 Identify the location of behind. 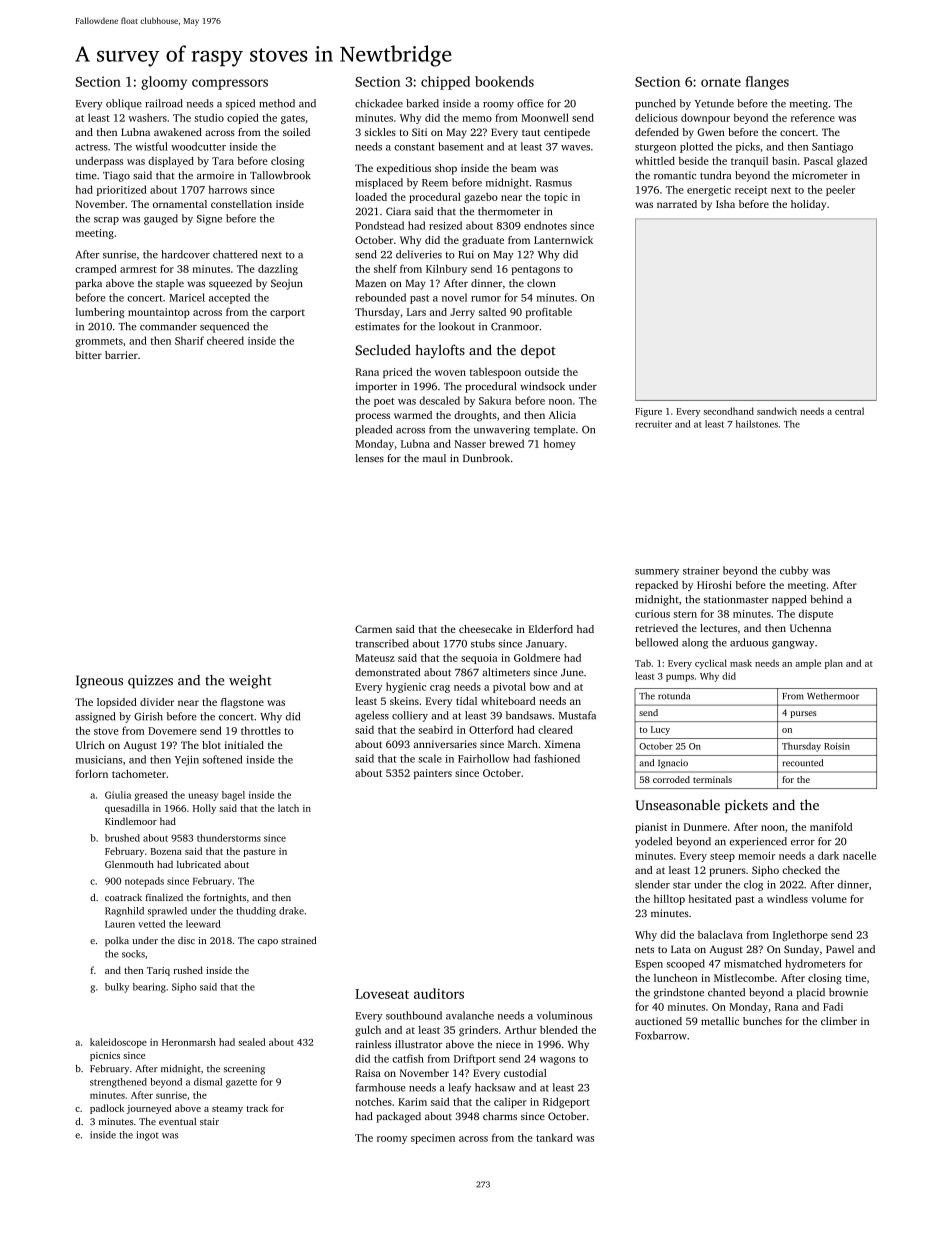
(826, 599).
